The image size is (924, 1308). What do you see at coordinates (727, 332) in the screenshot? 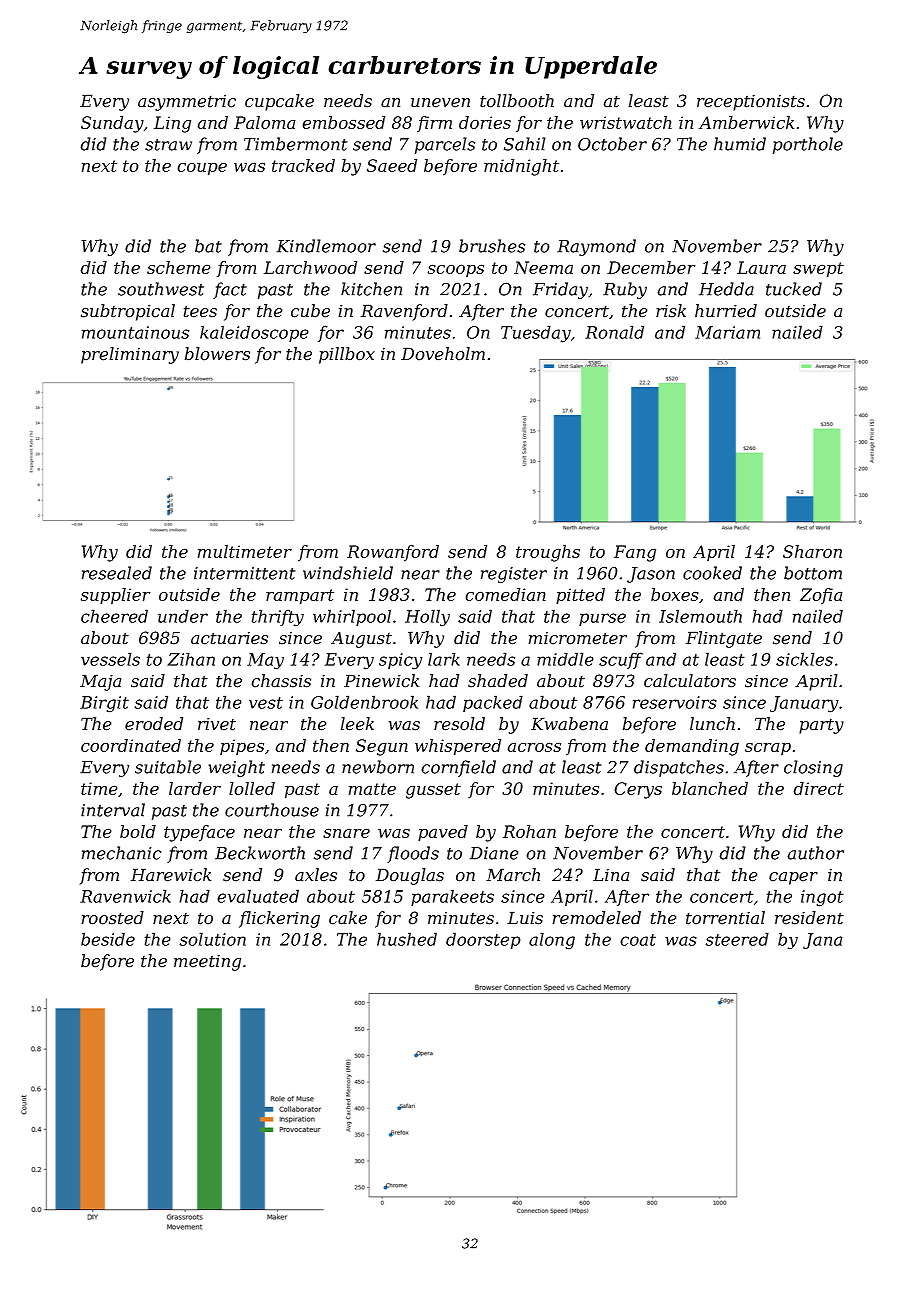
I see `Mariam` at bounding box center [727, 332].
